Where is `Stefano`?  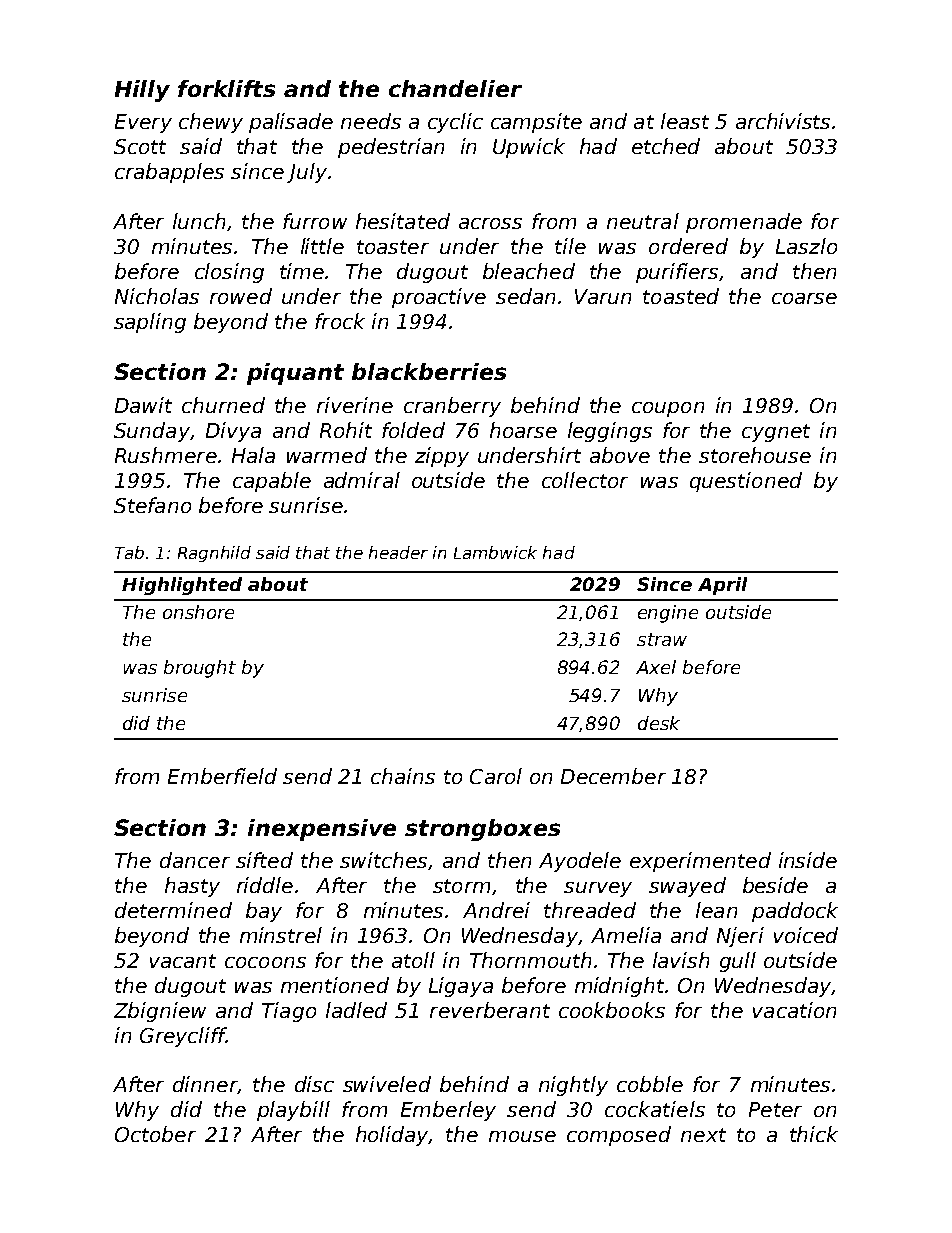
Stefano is located at coordinates (152, 505).
